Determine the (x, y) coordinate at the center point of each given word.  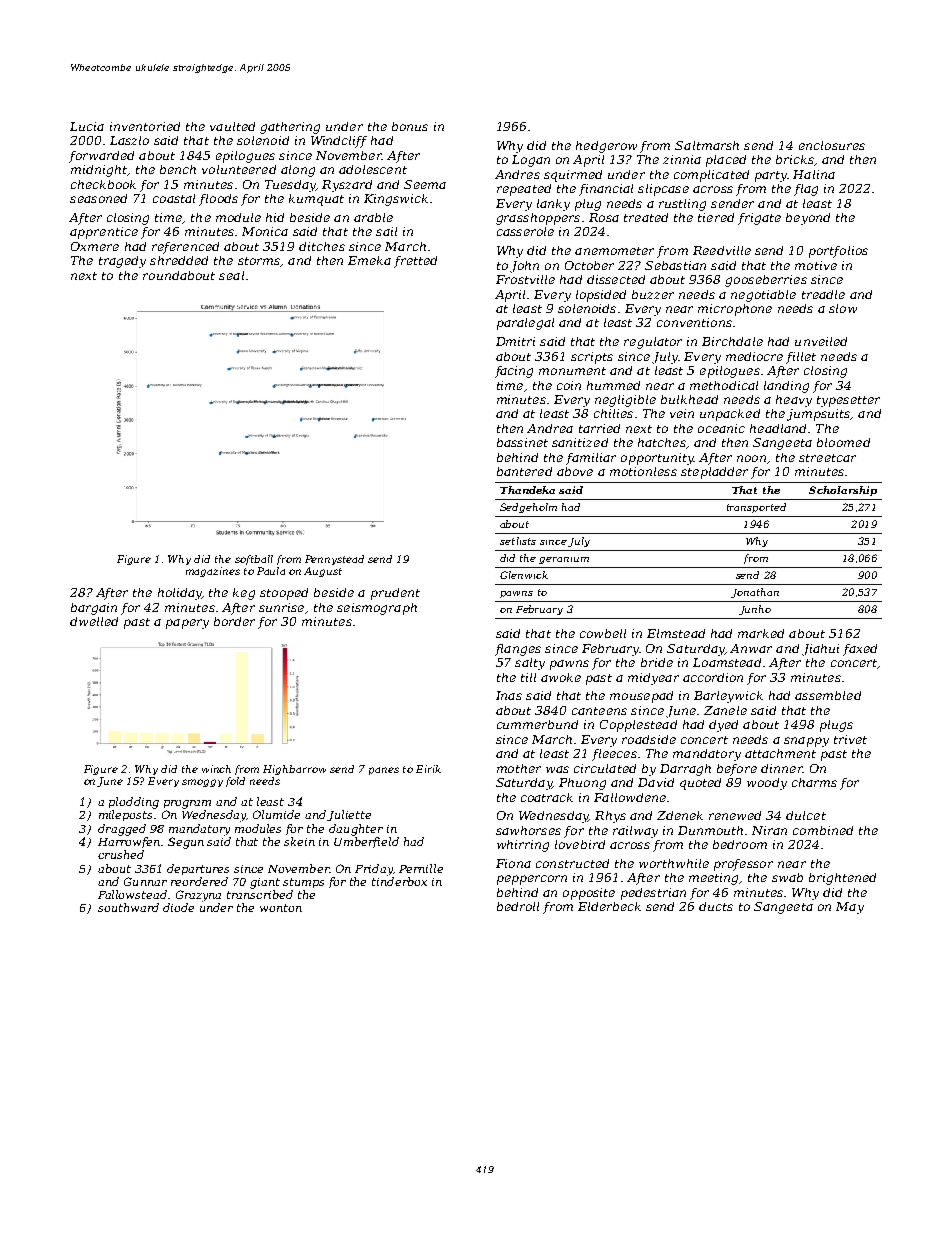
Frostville (525, 279)
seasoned (98, 198)
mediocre (754, 356)
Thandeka (527, 490)
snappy (806, 742)
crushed (121, 854)
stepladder (714, 473)
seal (231, 275)
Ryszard (347, 186)
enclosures (832, 145)
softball (254, 560)
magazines (213, 572)
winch (216, 769)
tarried (599, 428)
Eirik (428, 769)
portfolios (838, 252)
